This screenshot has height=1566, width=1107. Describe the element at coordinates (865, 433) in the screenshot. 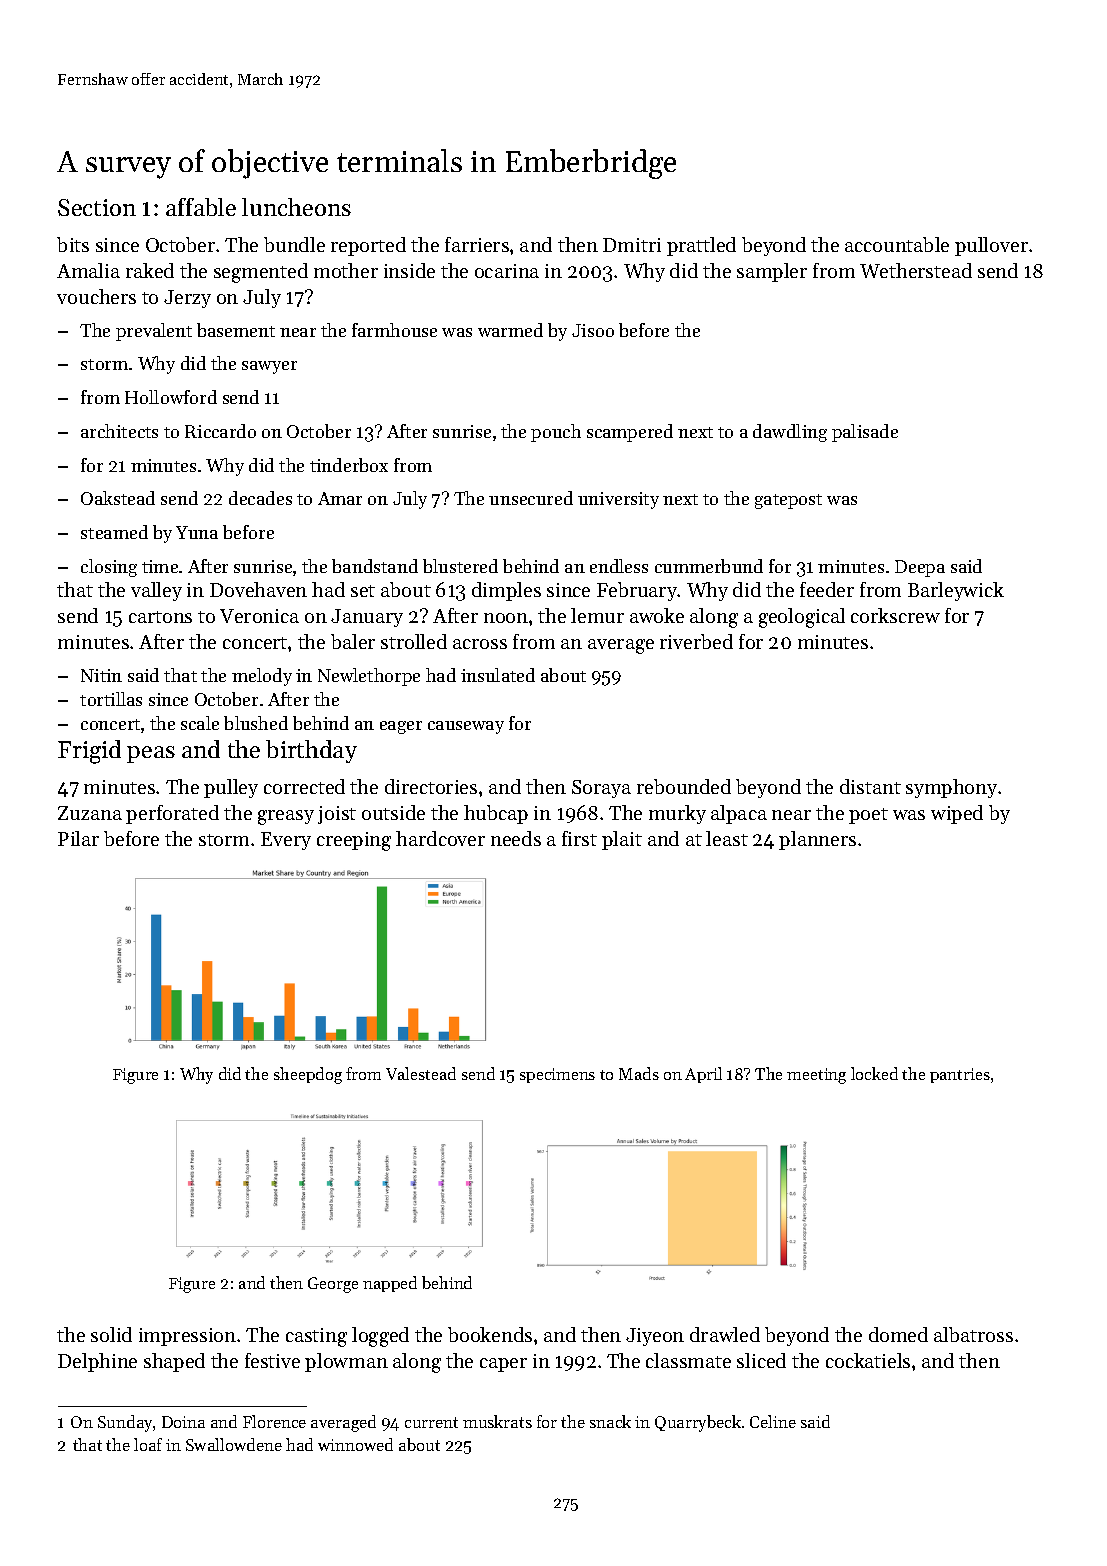

I see `palisade` at that location.
